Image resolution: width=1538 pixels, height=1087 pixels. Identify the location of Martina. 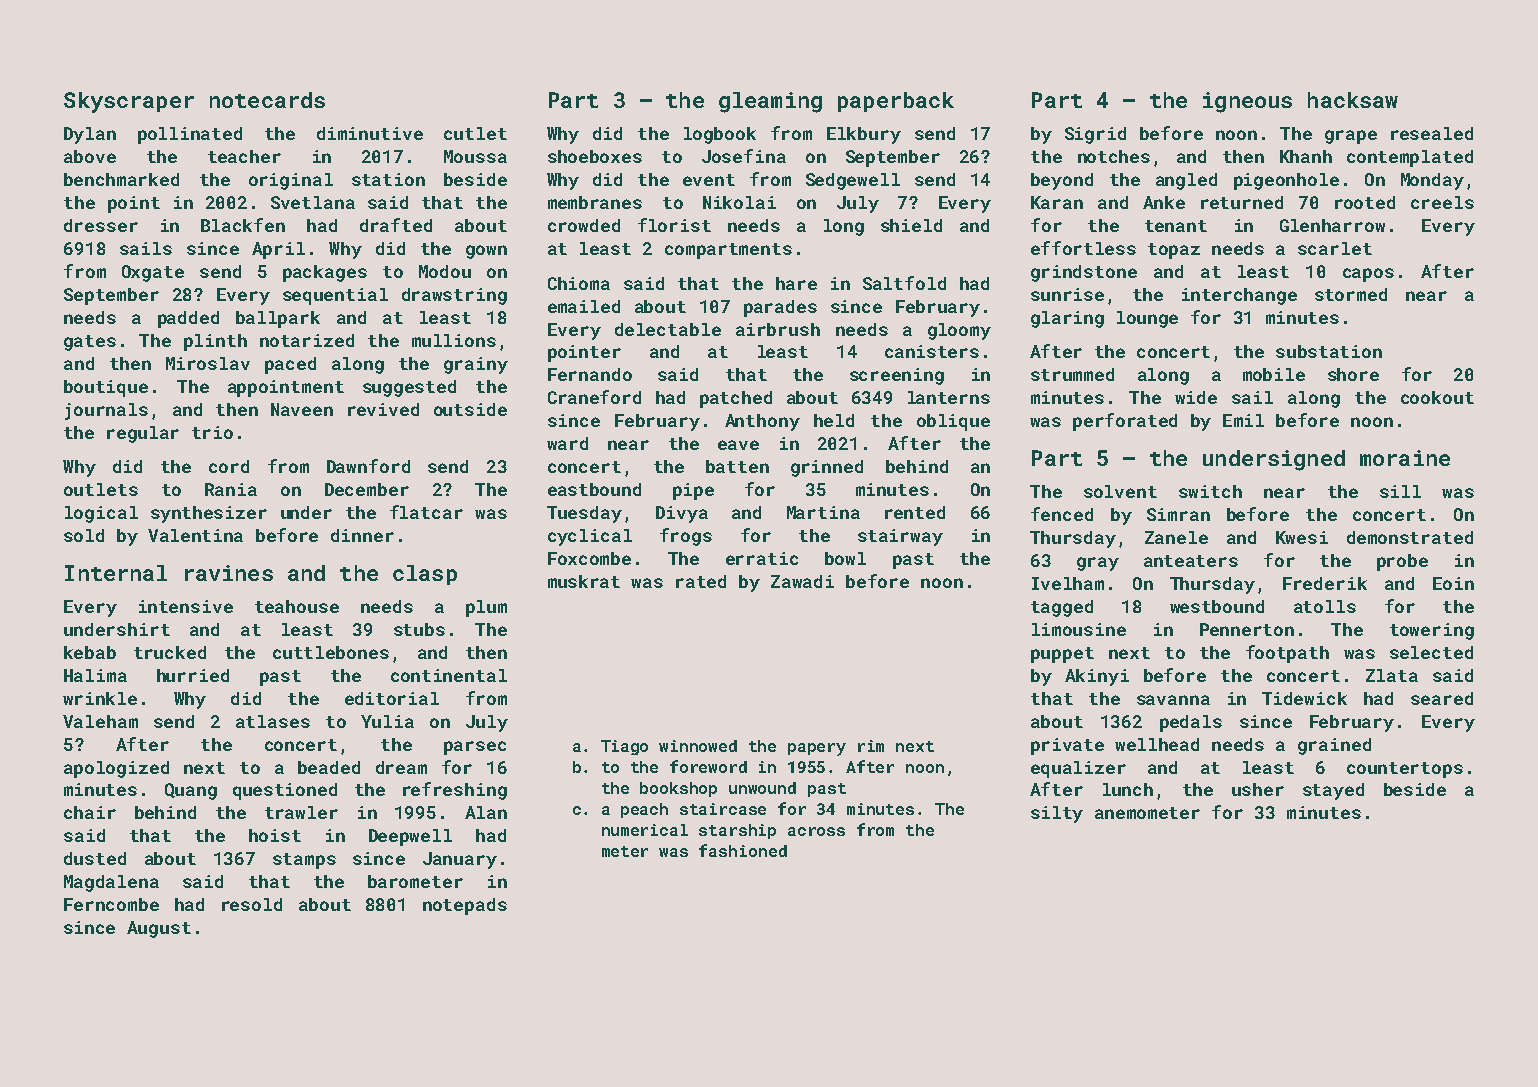
(823, 512).
